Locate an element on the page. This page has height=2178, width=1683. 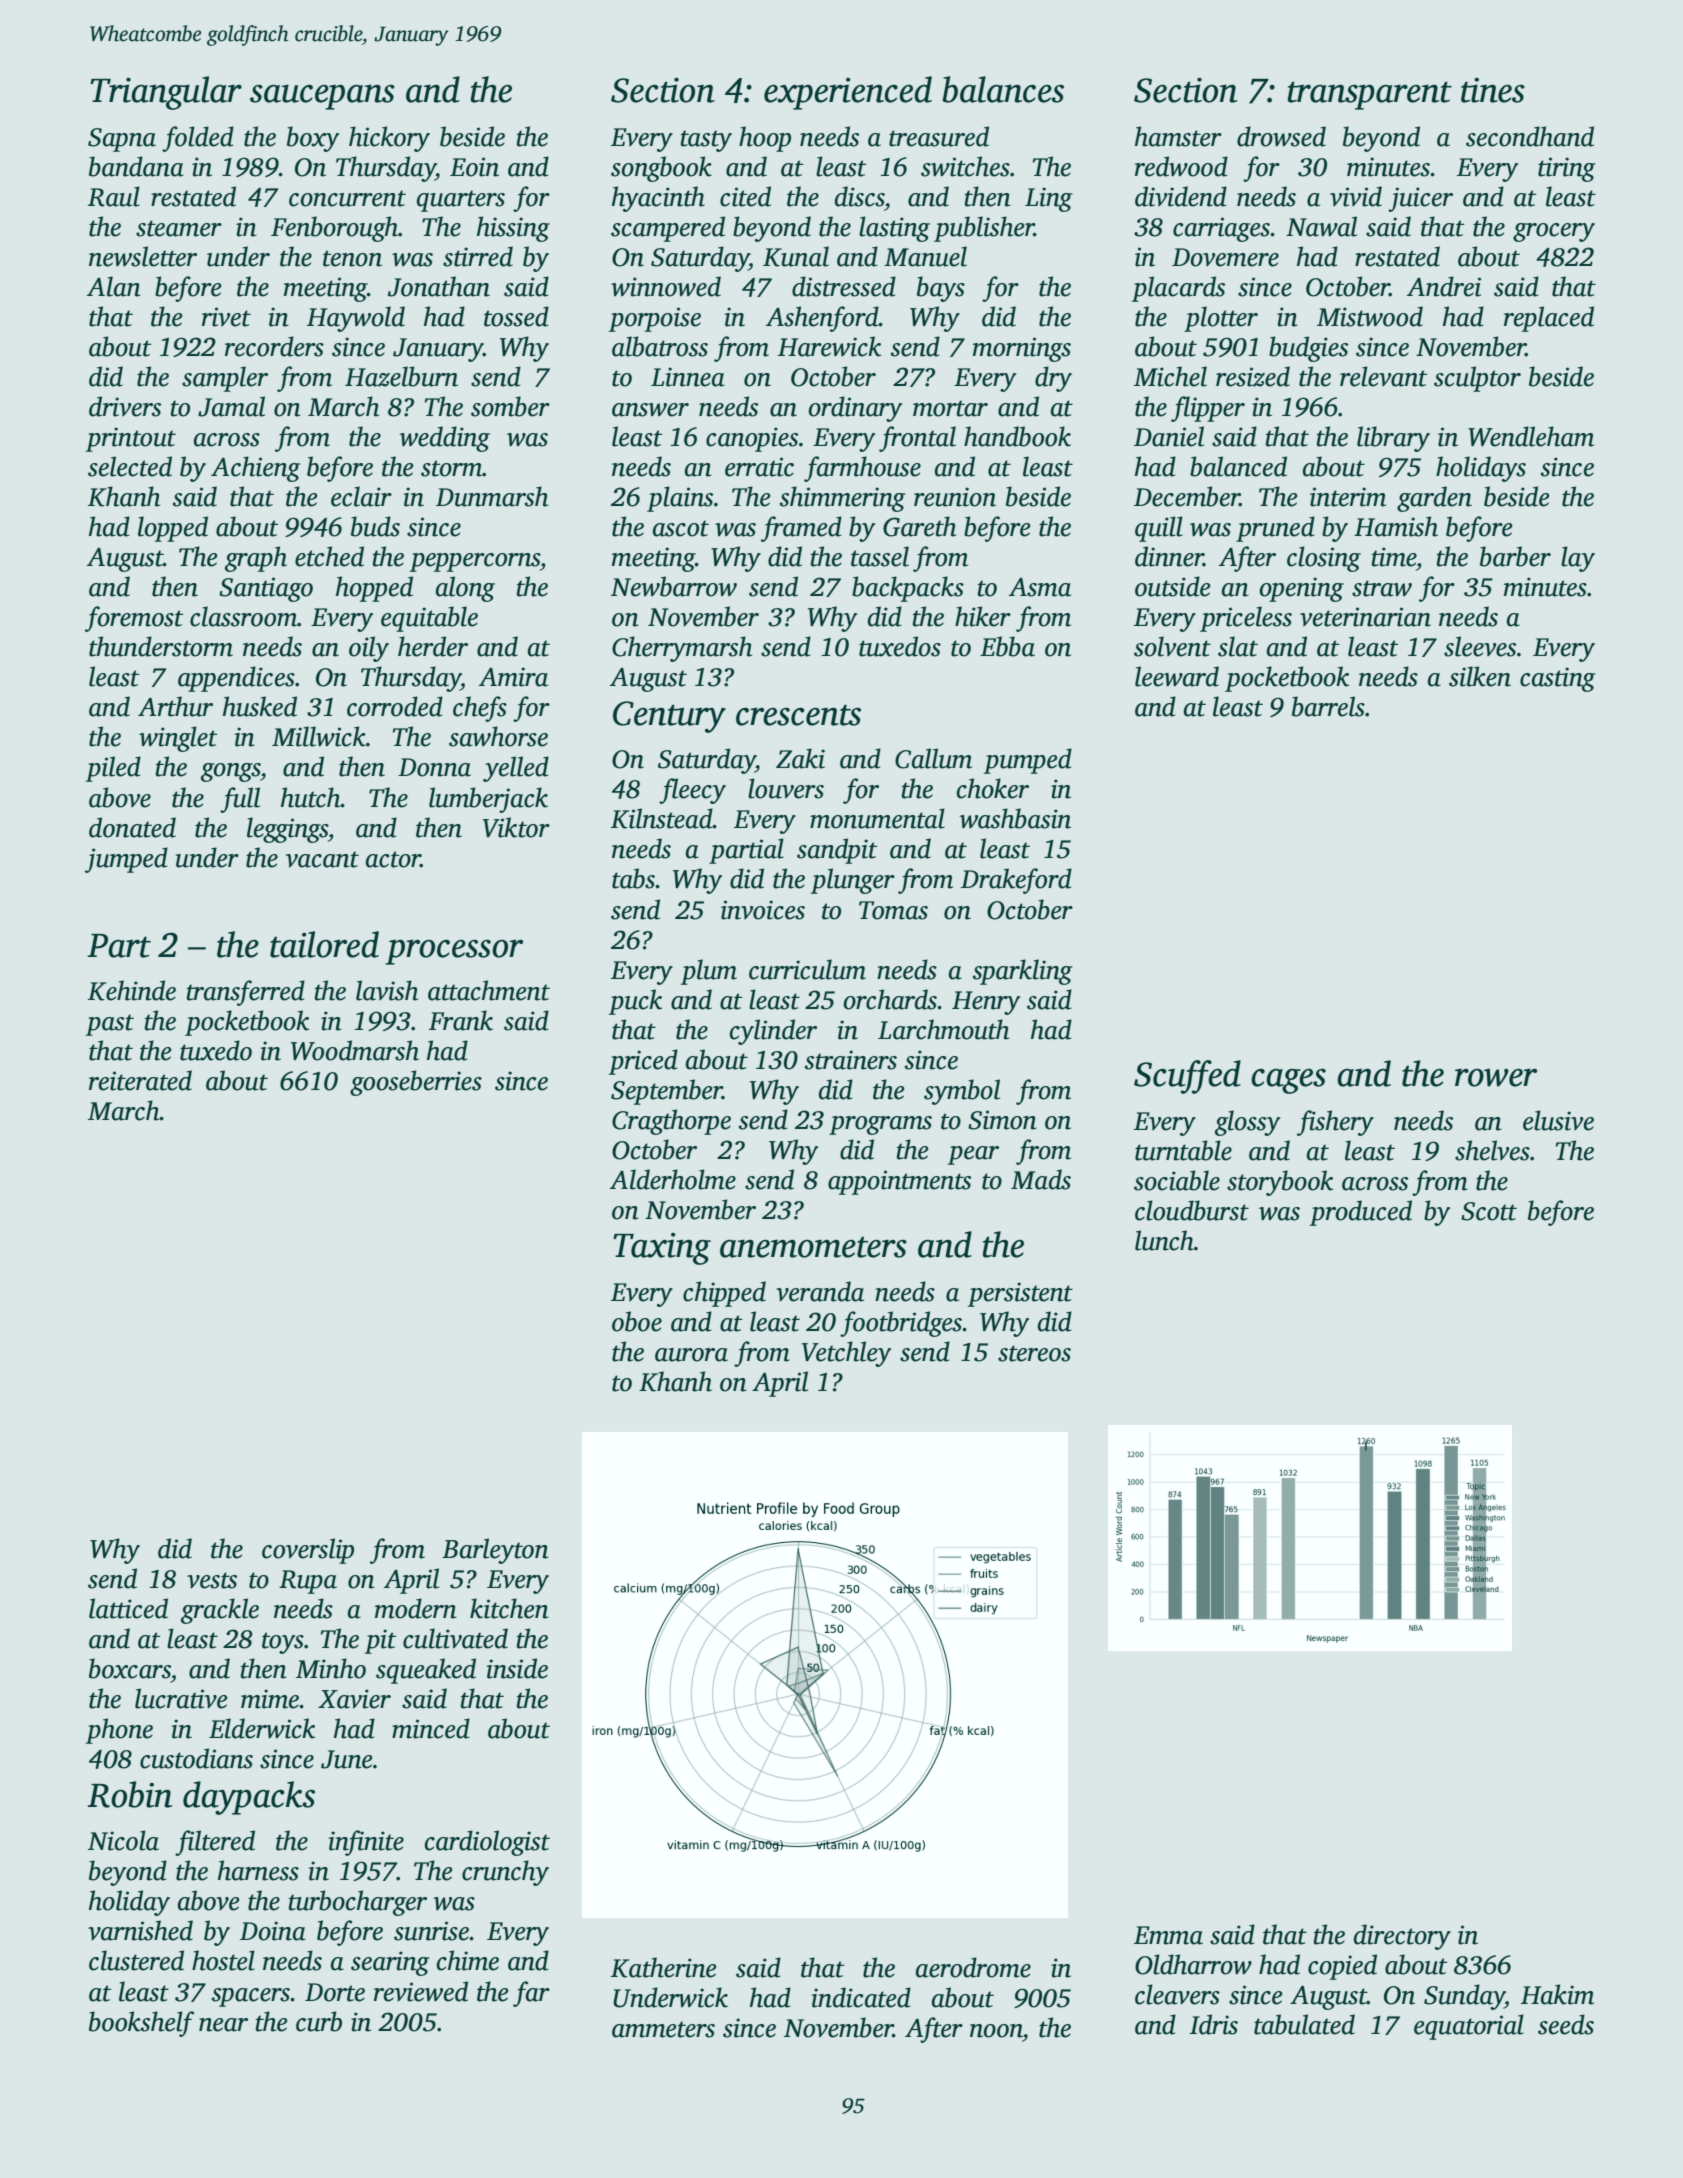
Scuffed is located at coordinates (1187, 1077).
